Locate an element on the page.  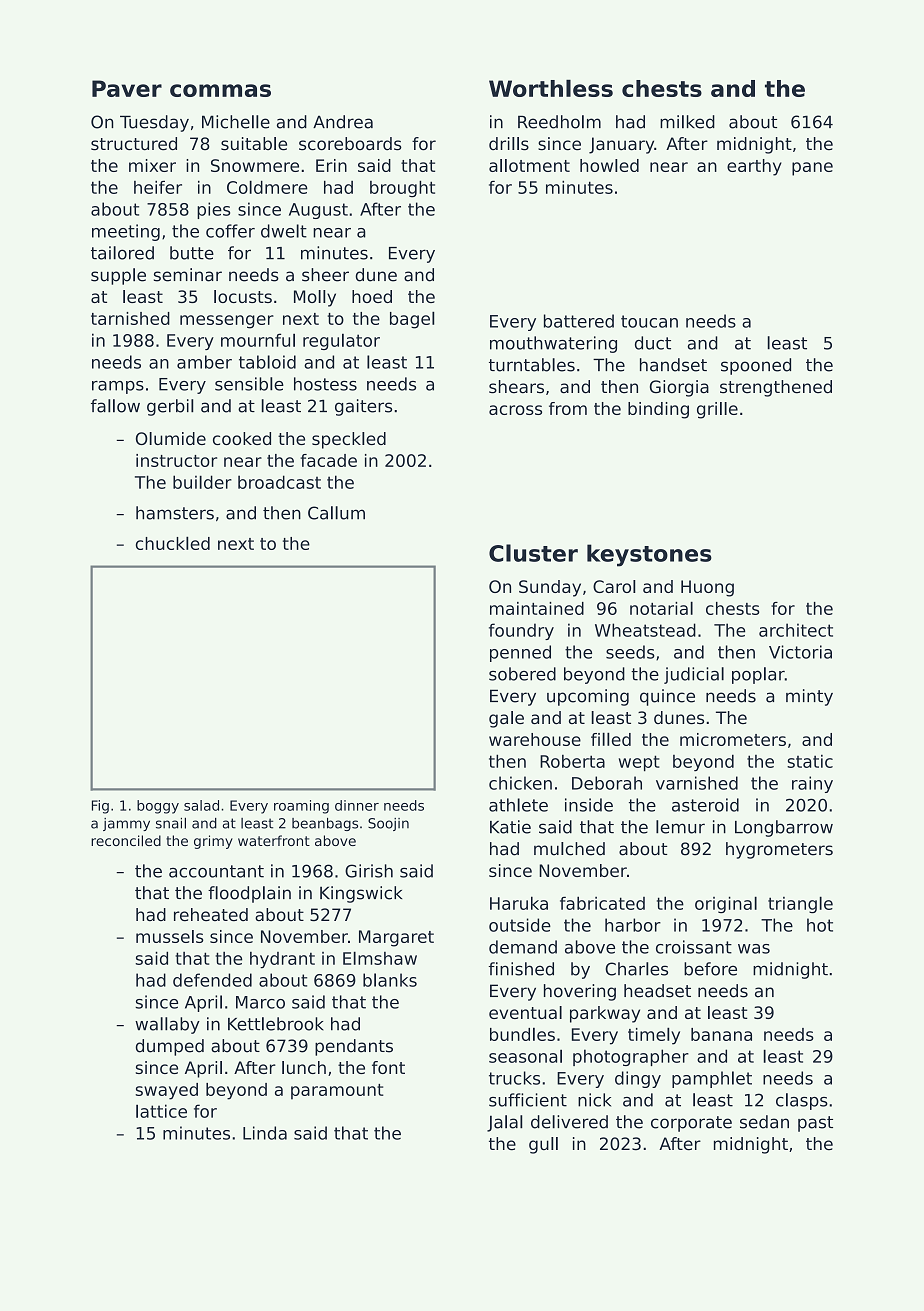
Fig is located at coordinates (100, 807).
